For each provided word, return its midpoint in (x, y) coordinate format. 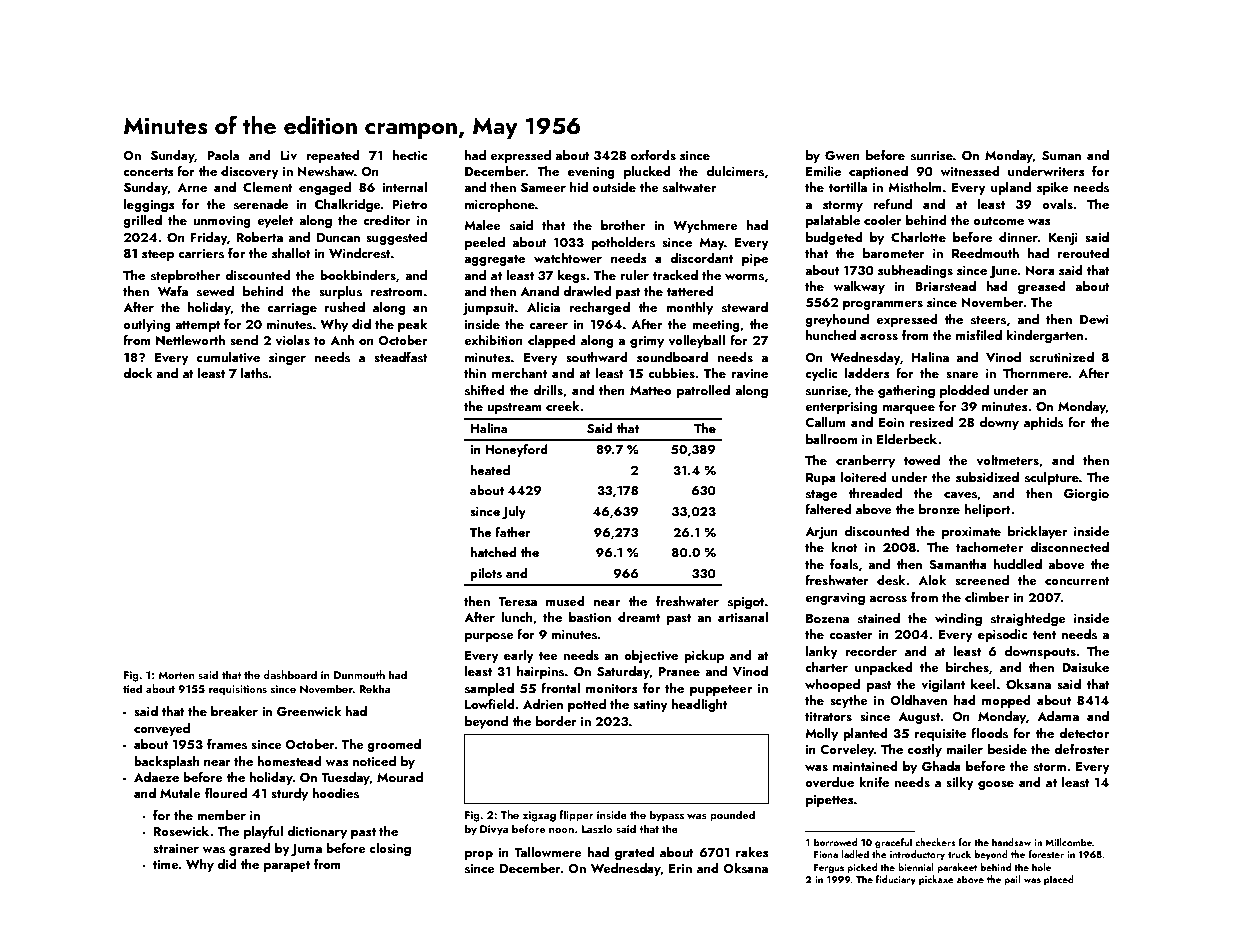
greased (1042, 287)
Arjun (821, 533)
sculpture (1052, 478)
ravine (750, 373)
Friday (209, 238)
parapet (287, 866)
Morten (176, 675)
